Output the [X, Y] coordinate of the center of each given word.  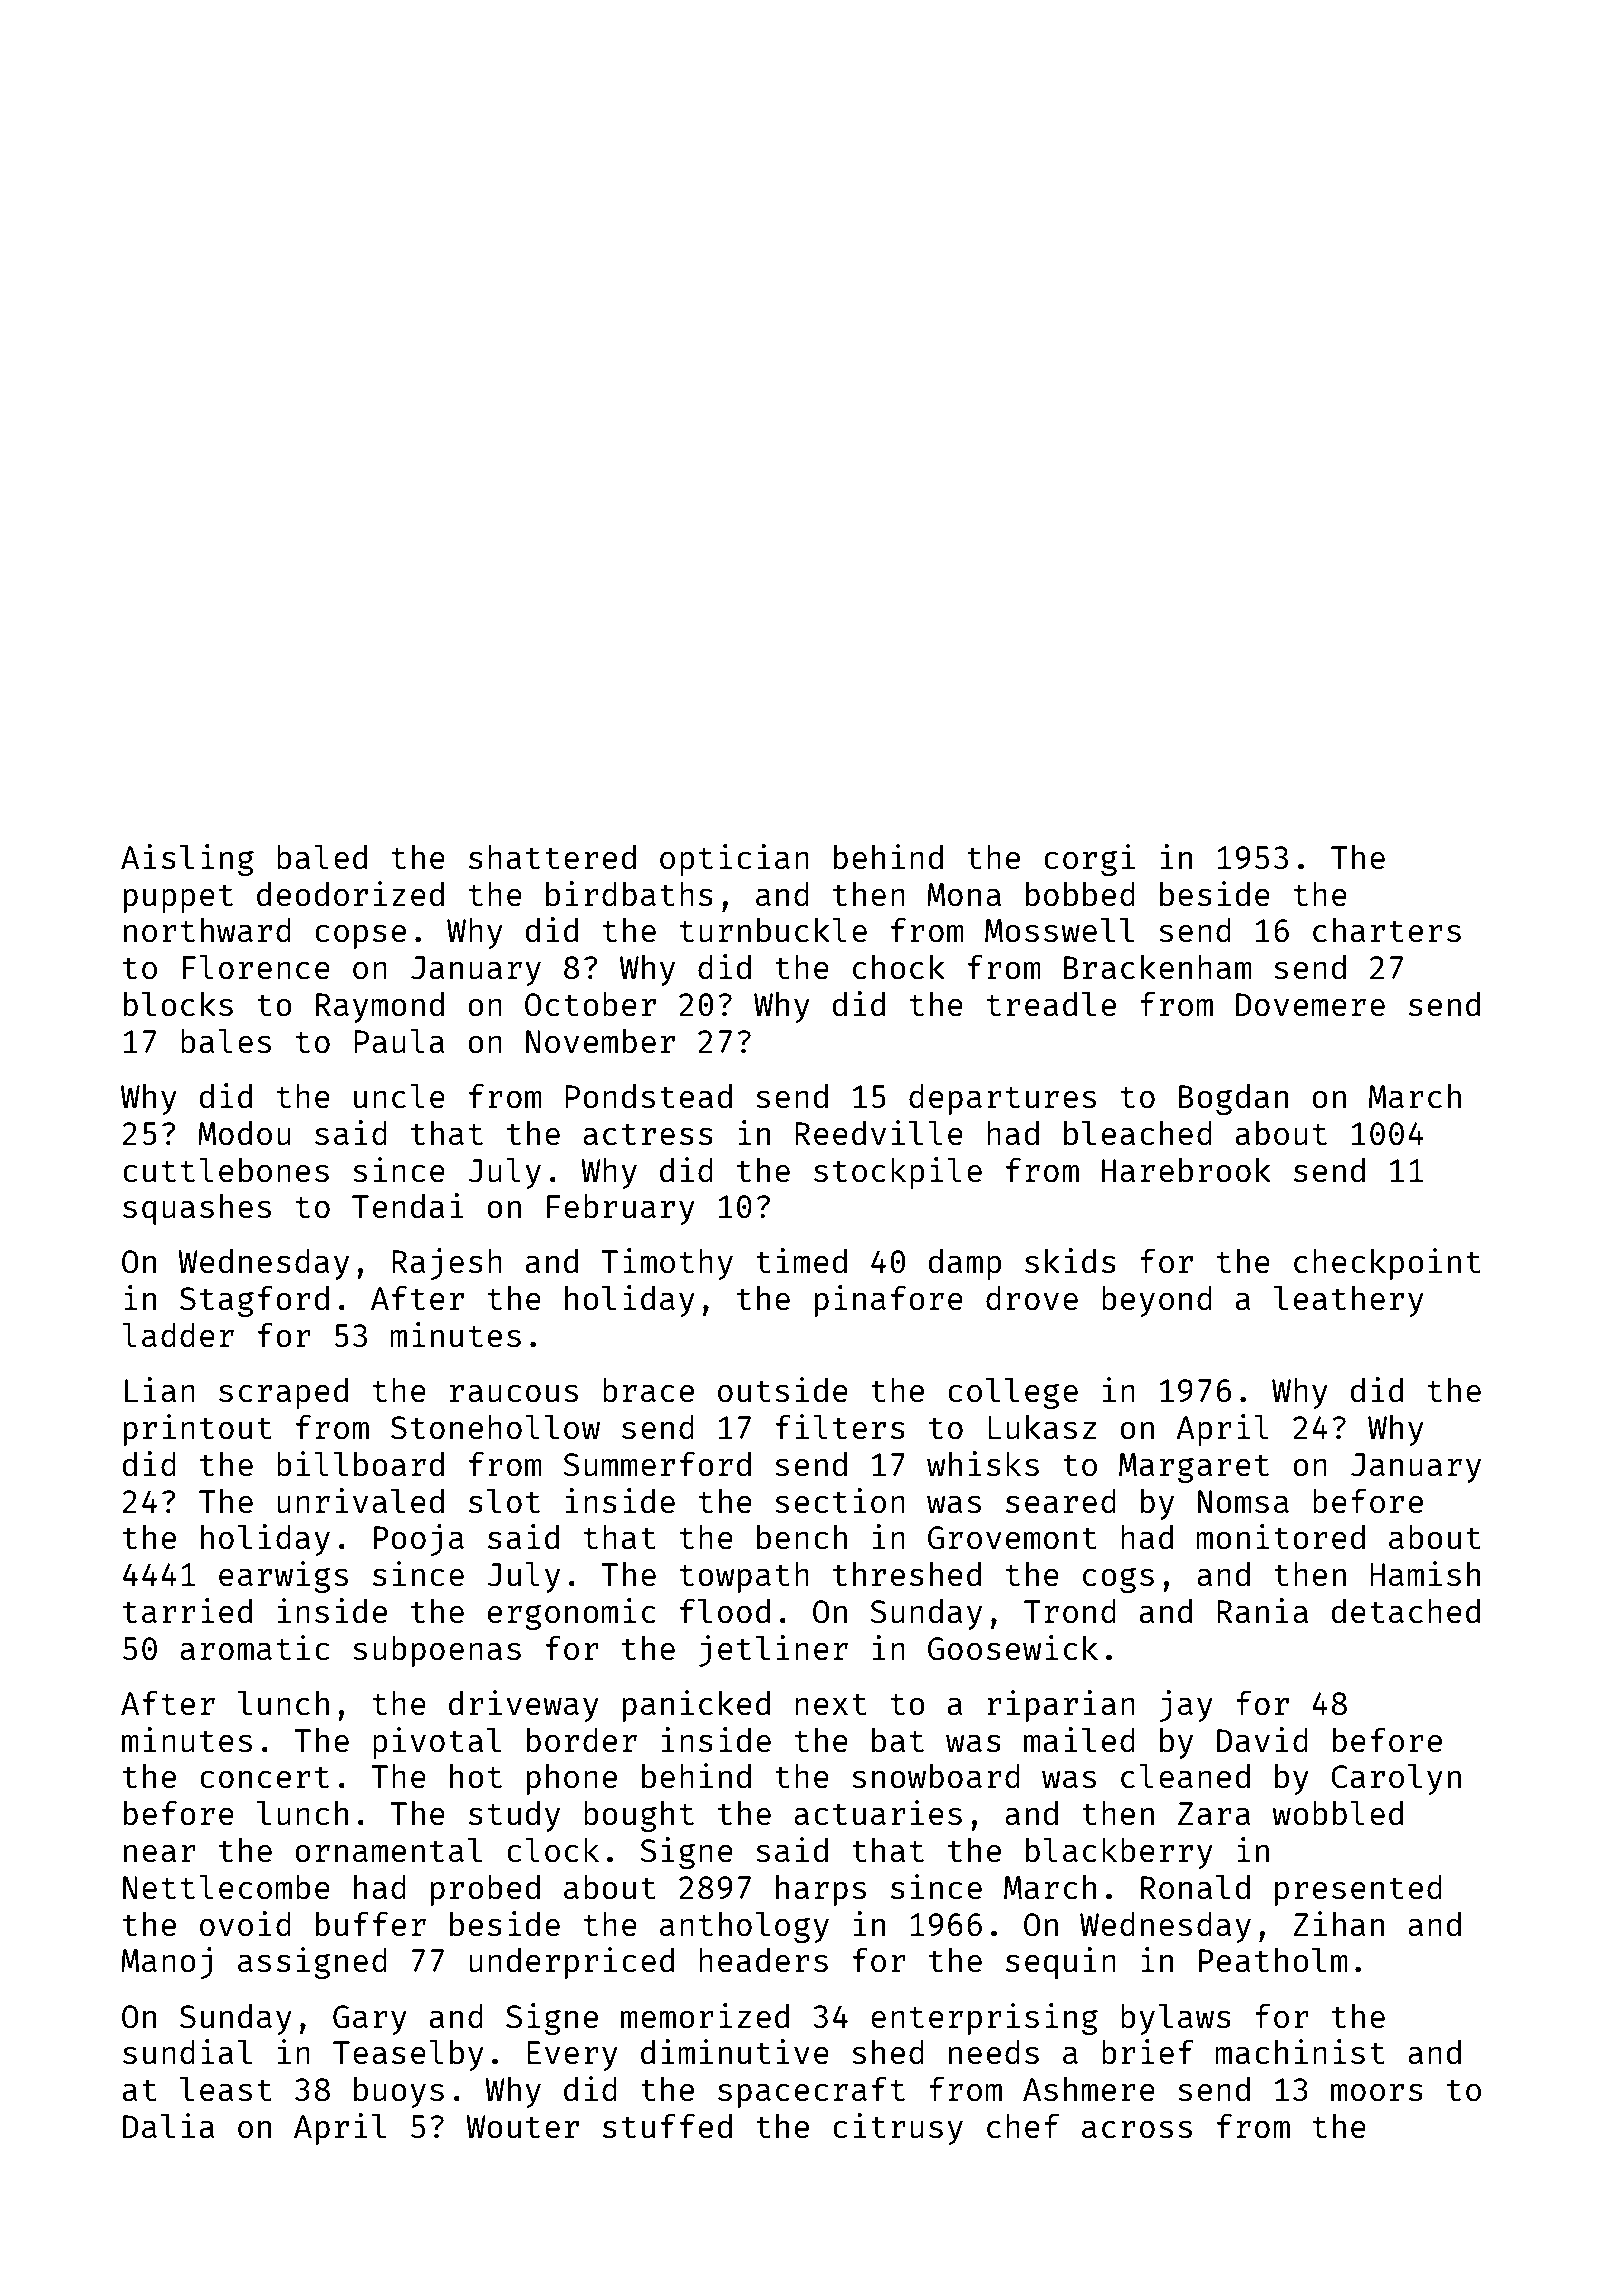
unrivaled [360, 1501]
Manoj [166, 1963]
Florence [256, 967]
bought [639, 1816]
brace [648, 1390]
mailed [1079, 1740]
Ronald [1195, 1887]
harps [821, 1890]
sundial [187, 2052]
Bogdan [1233, 1099]
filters [840, 1427]
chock [899, 967]
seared [1061, 1501]
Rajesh [447, 1264]
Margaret [1194, 1468]
